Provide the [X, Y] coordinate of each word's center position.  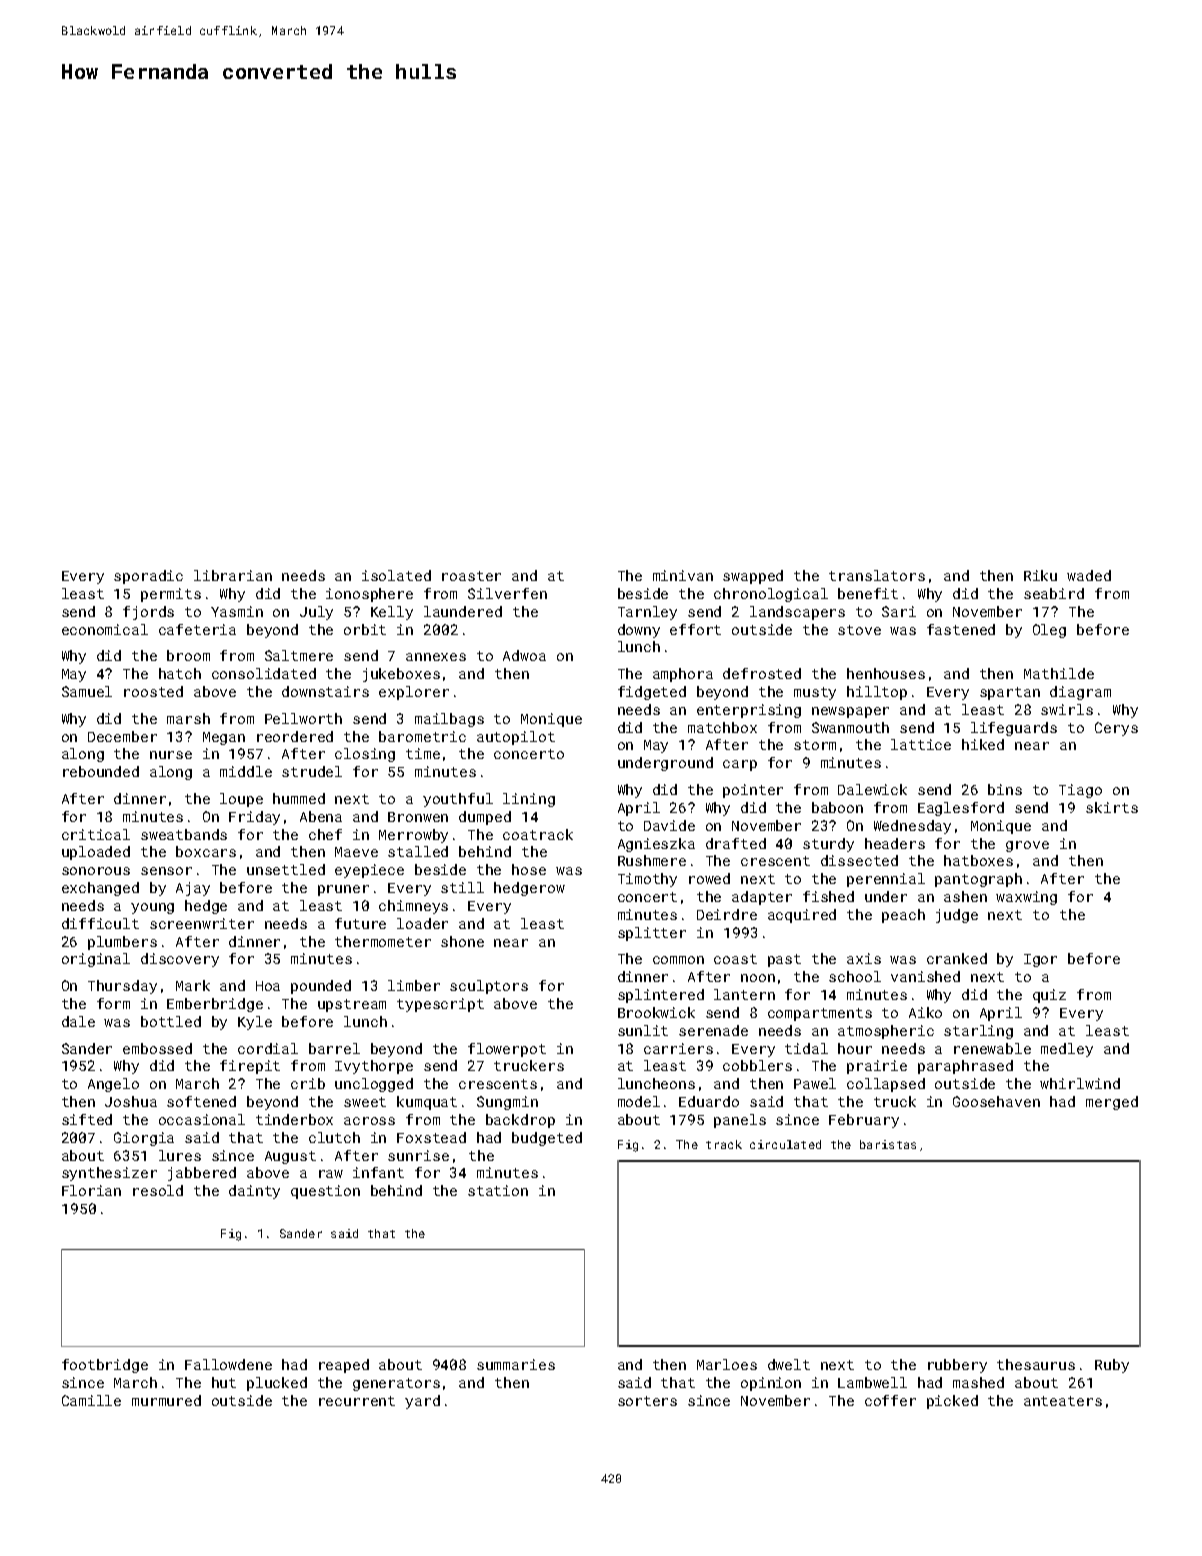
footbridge [105, 1366]
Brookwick [656, 1012]
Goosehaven [996, 1101]
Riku [1040, 575]
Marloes [727, 1364]
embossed [157, 1048]
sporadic [148, 577]
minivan [683, 575]
